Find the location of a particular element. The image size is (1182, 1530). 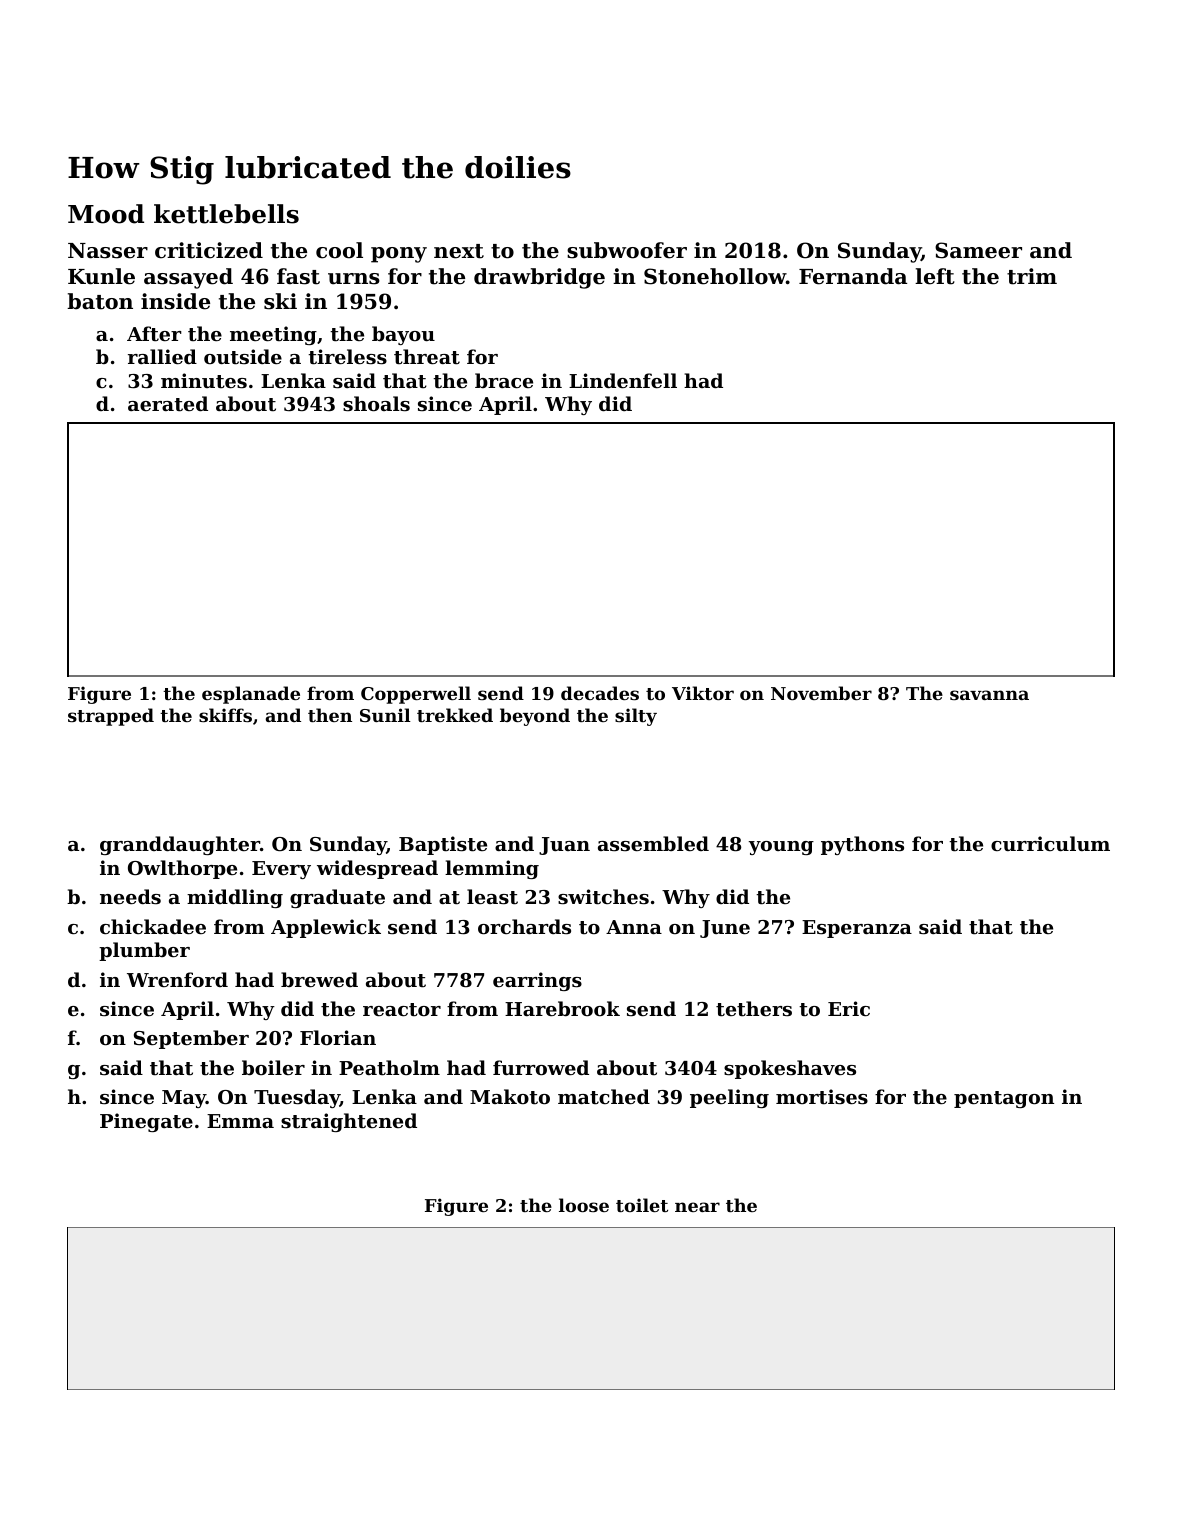

trim is located at coordinates (1032, 276).
